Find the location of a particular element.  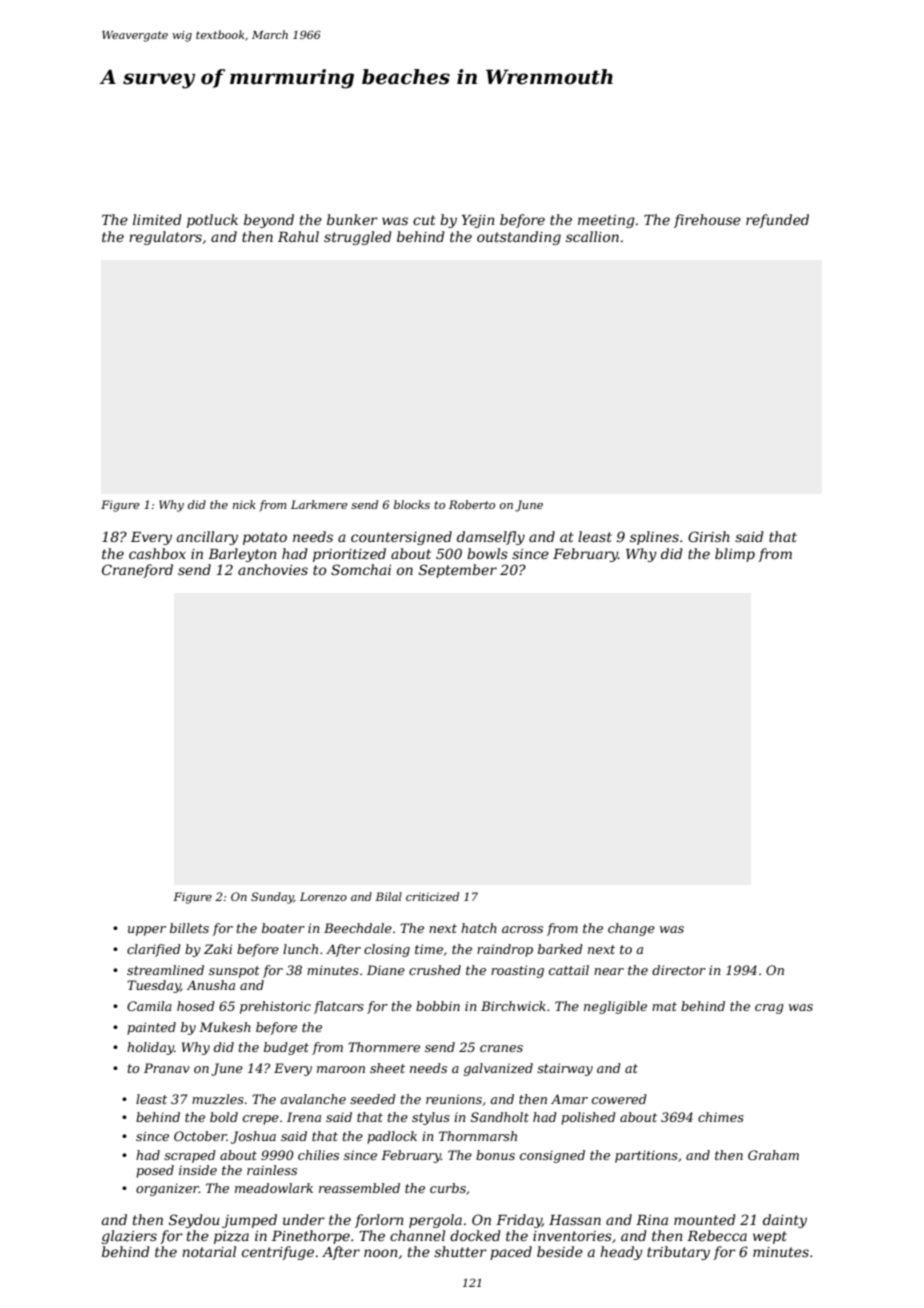

regulators is located at coordinates (165, 238).
